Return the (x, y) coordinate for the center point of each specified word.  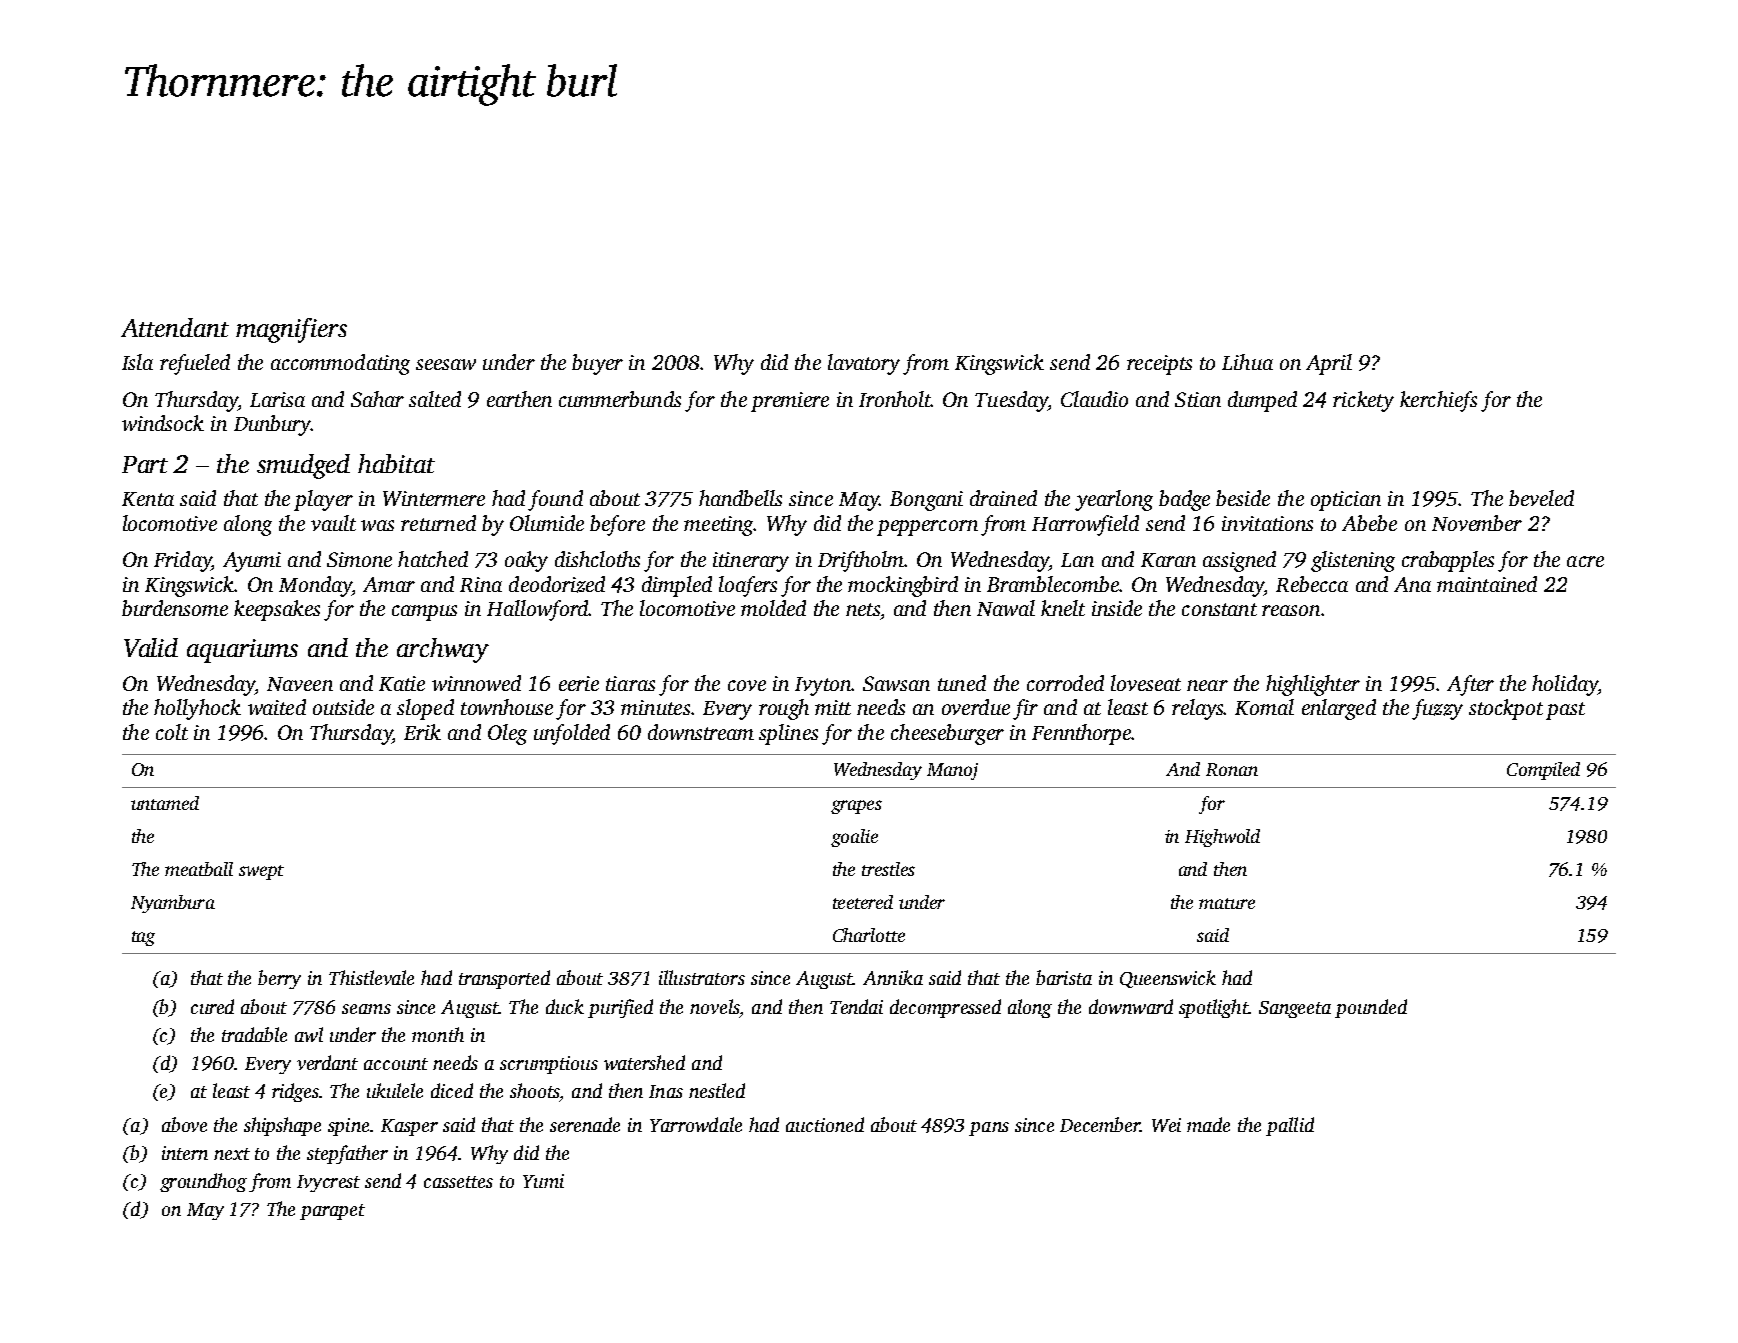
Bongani (926, 501)
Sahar (377, 399)
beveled (1541, 498)
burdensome (175, 608)
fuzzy (1437, 709)
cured (212, 1006)
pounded (1371, 1008)
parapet (332, 1212)
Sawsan (896, 683)
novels (714, 1006)
